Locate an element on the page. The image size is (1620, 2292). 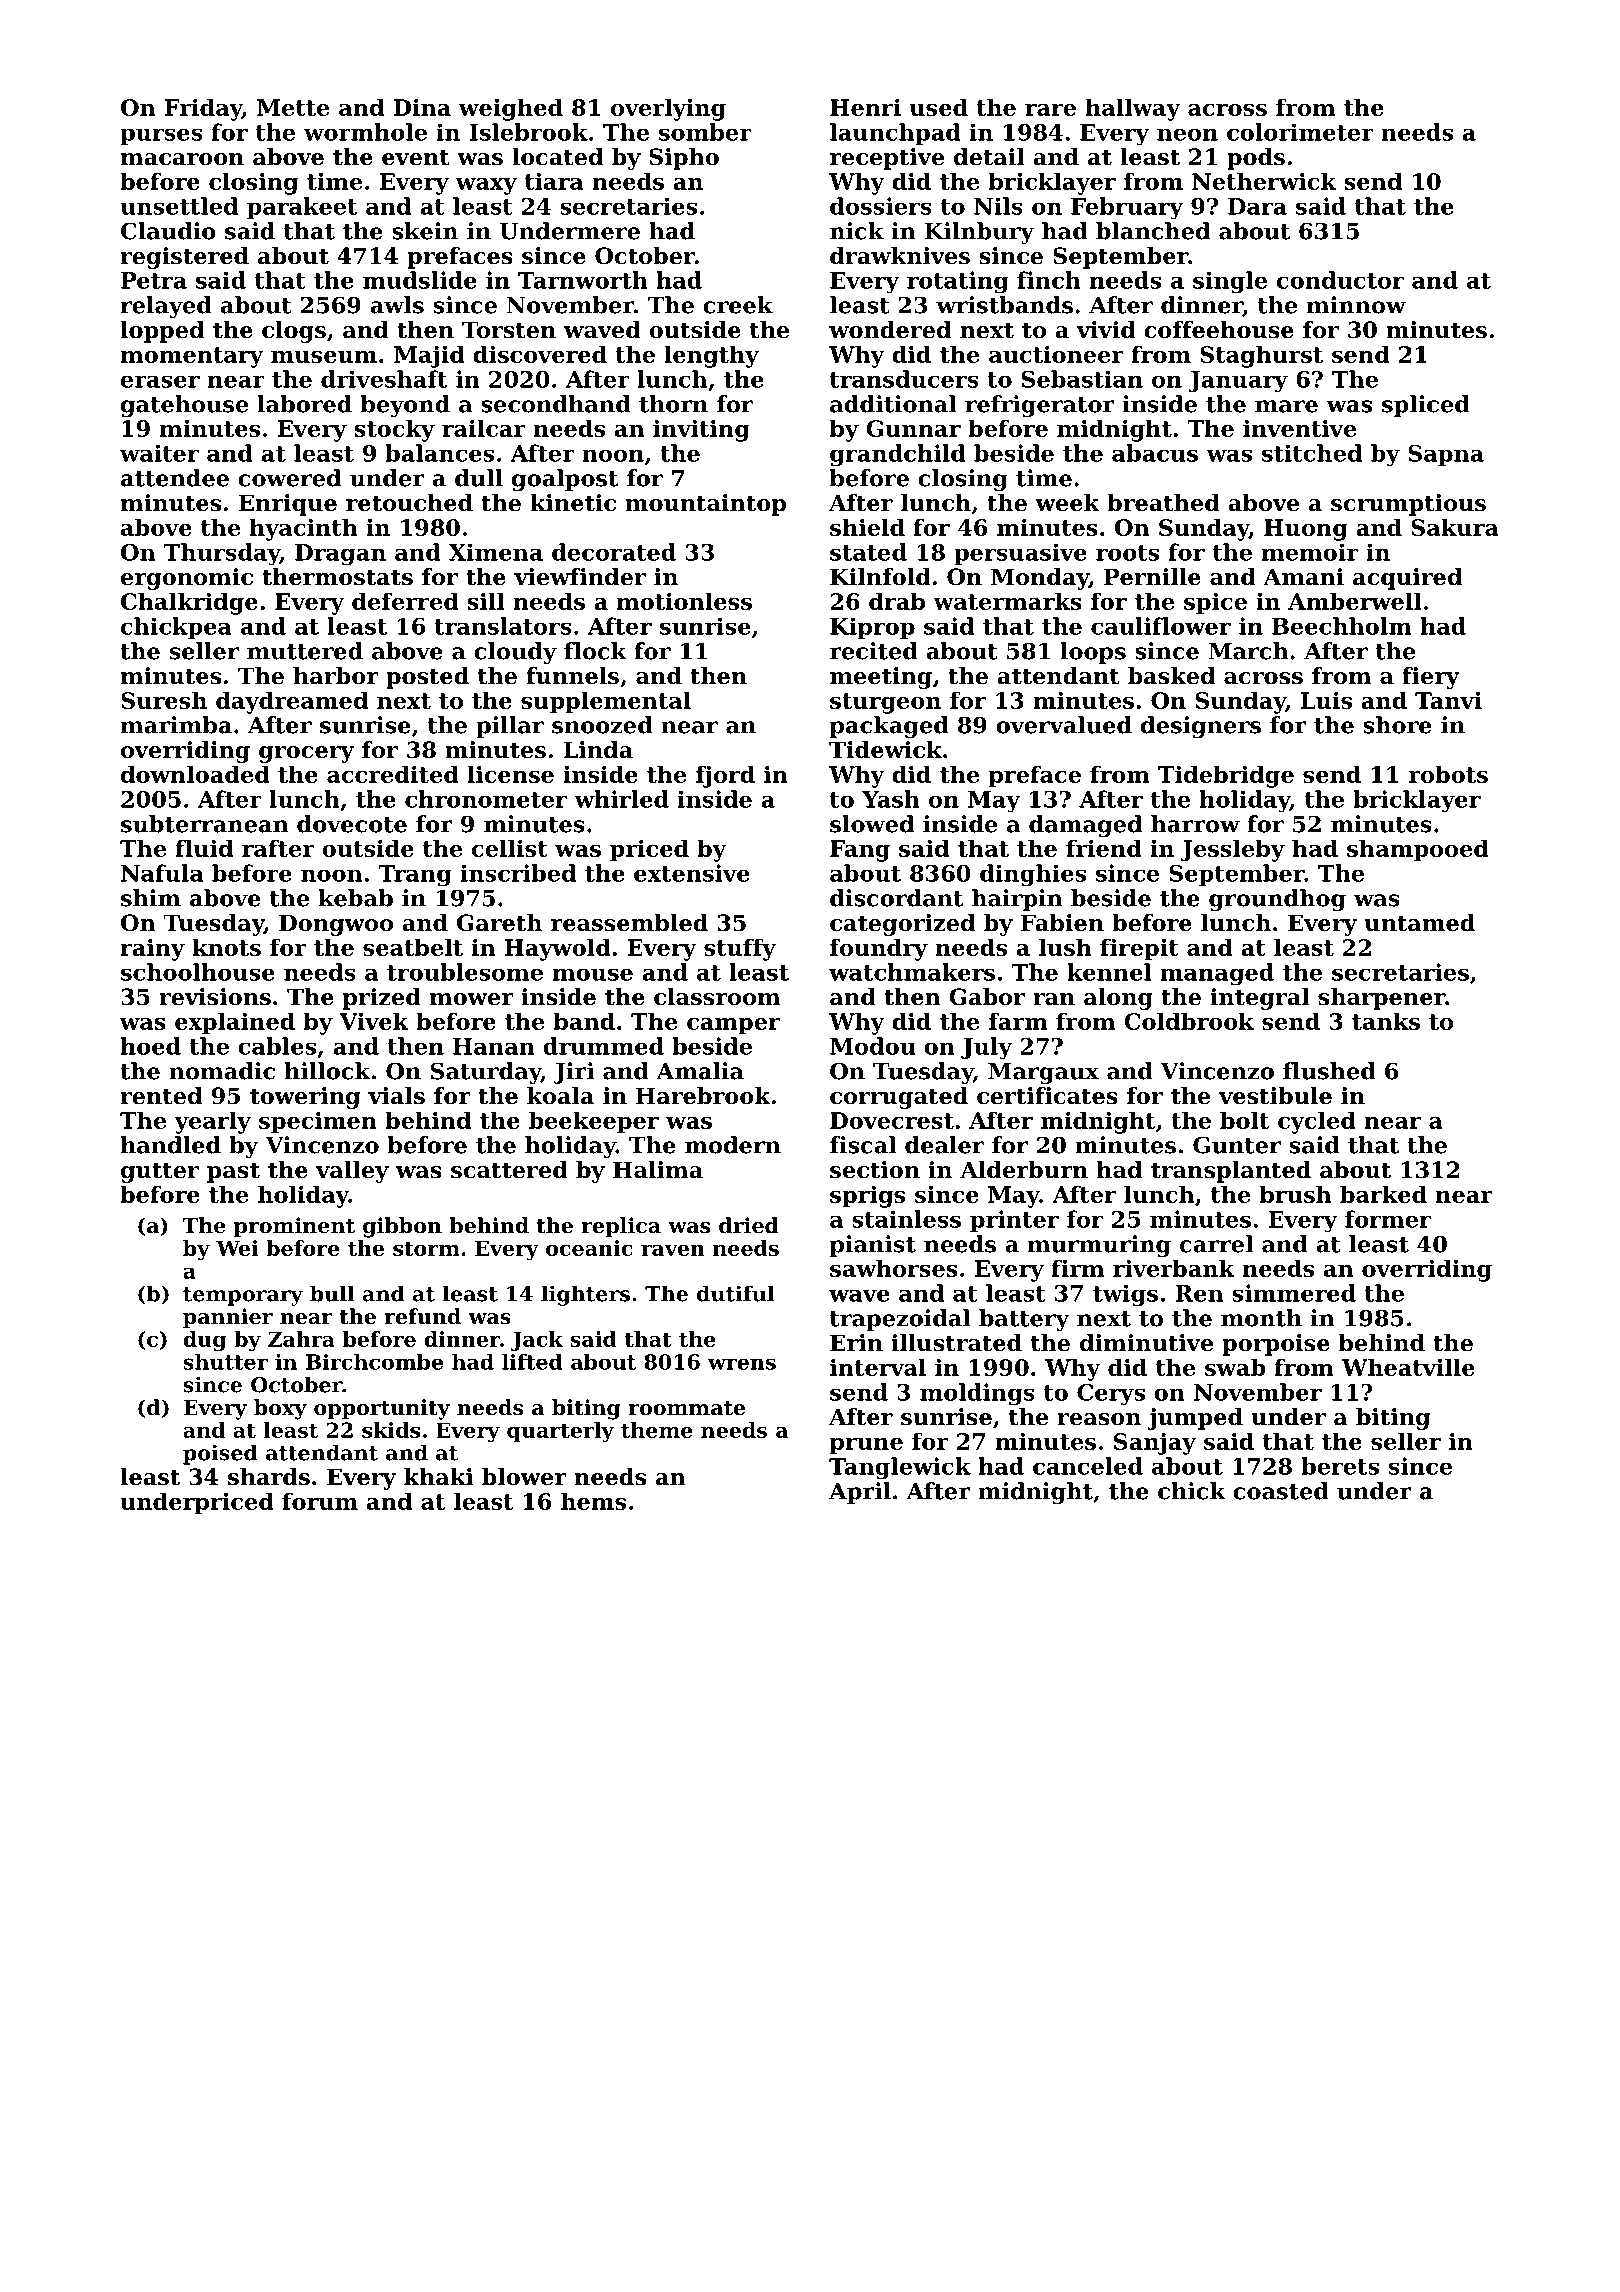
Birchcombe is located at coordinates (374, 1362).
